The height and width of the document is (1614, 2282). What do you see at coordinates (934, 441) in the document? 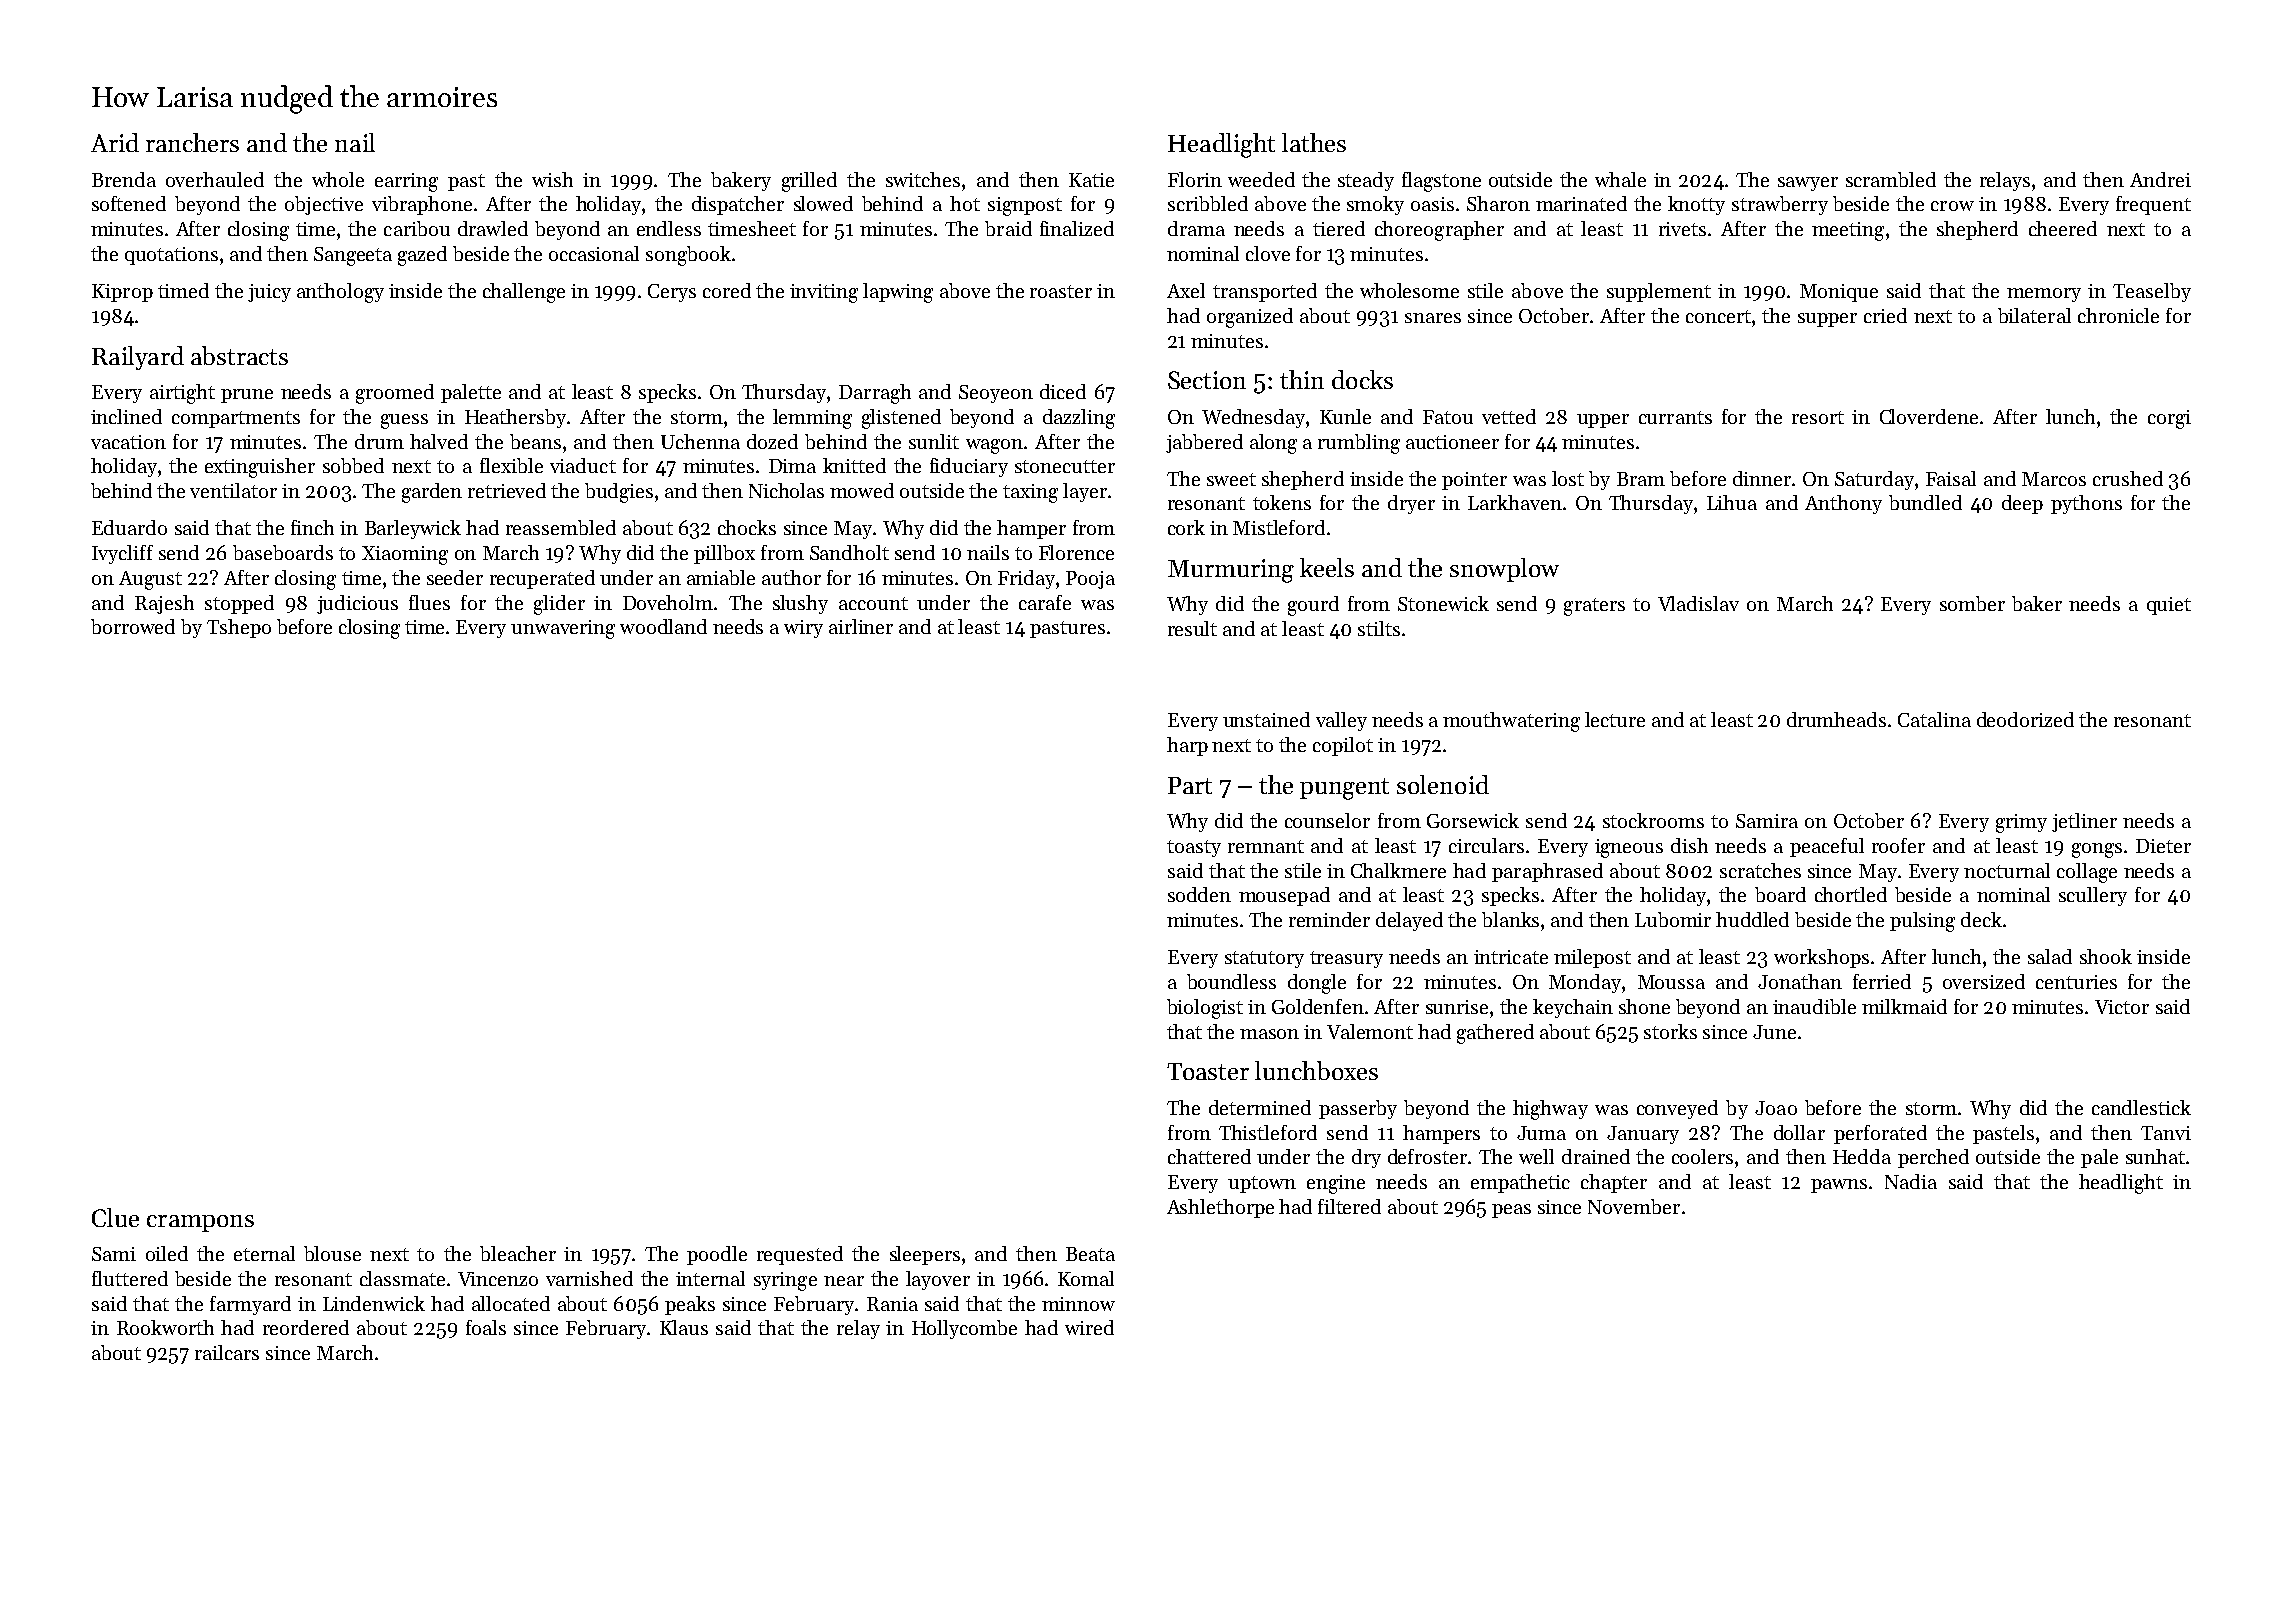
I see `sunlit` at bounding box center [934, 441].
